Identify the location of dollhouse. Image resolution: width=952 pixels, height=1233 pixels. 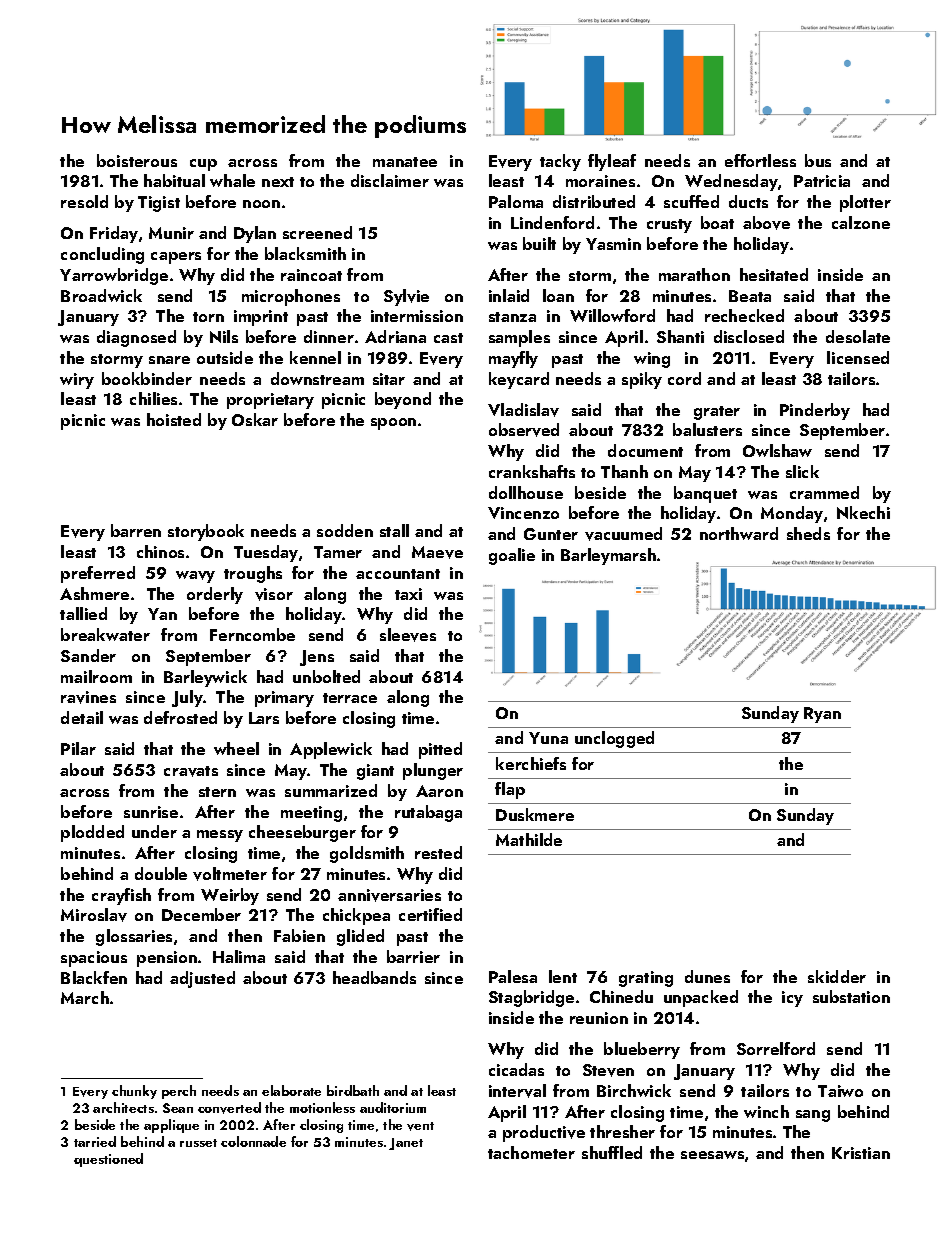
(526, 492).
